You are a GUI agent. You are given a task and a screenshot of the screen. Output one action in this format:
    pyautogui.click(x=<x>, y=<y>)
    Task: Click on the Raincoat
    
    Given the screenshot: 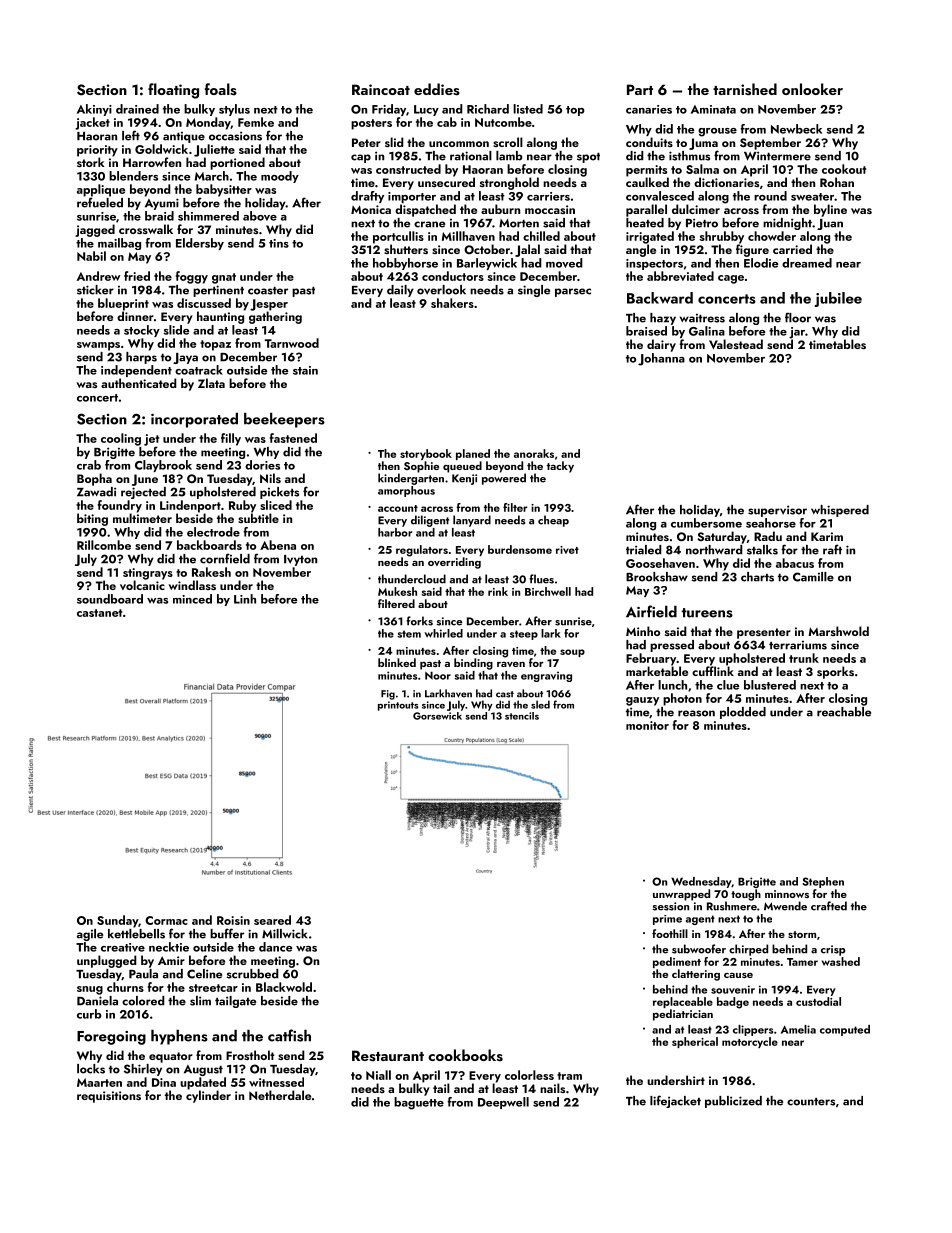 What is the action you would take?
    pyautogui.click(x=381, y=89)
